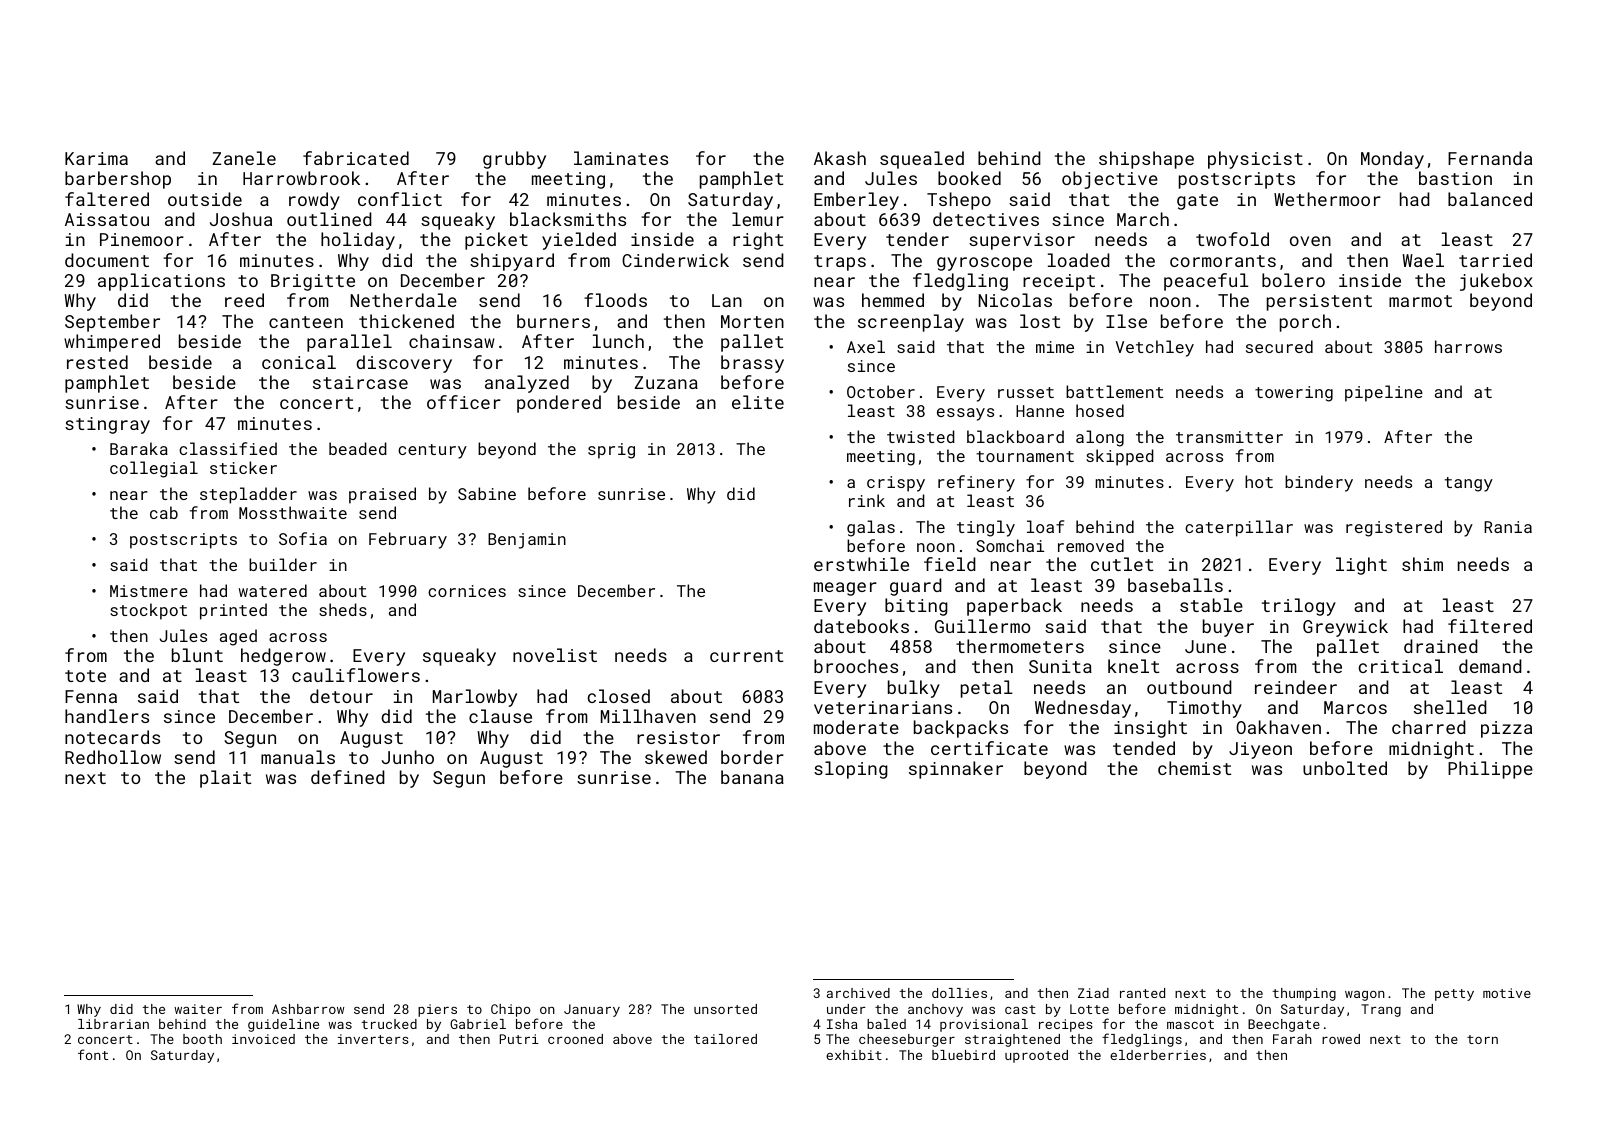 The image size is (1598, 1130). Describe the element at coordinates (1384, 393) in the document. I see `pipeline` at that location.
